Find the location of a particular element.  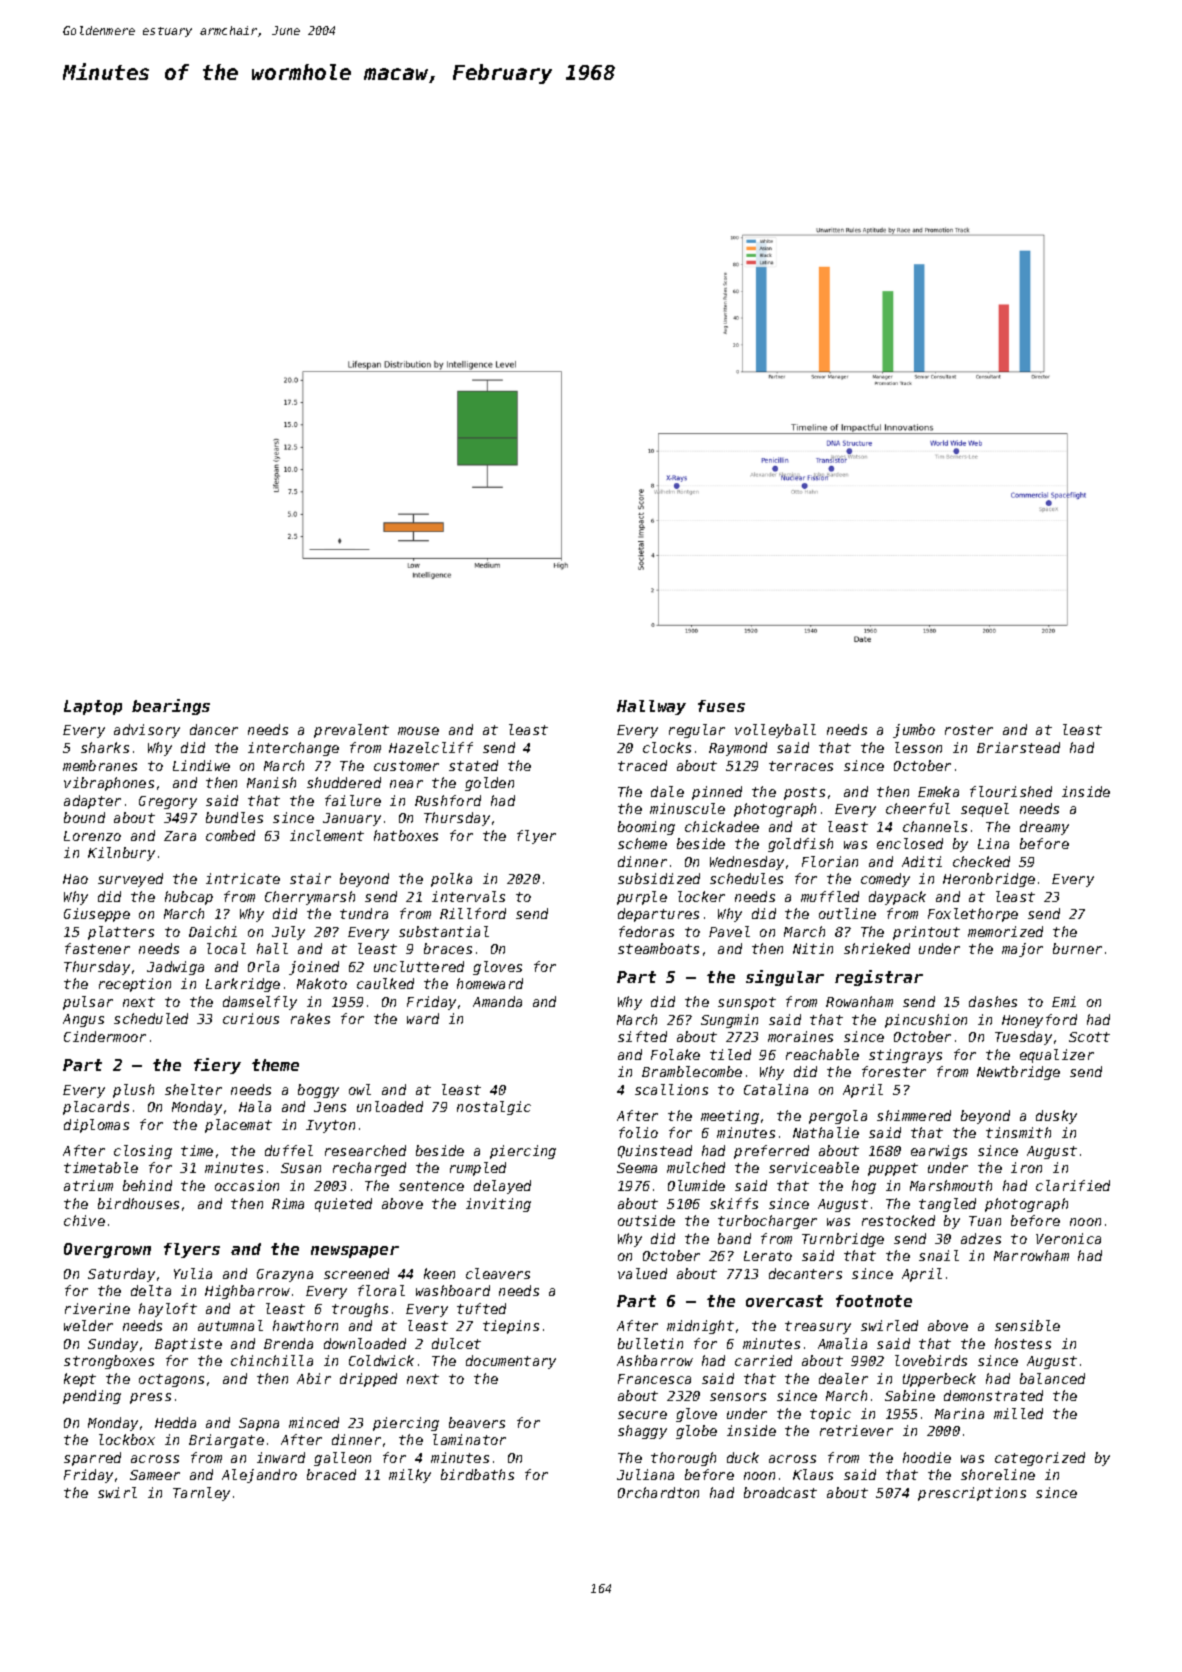

Alejandro is located at coordinates (259, 1476).
